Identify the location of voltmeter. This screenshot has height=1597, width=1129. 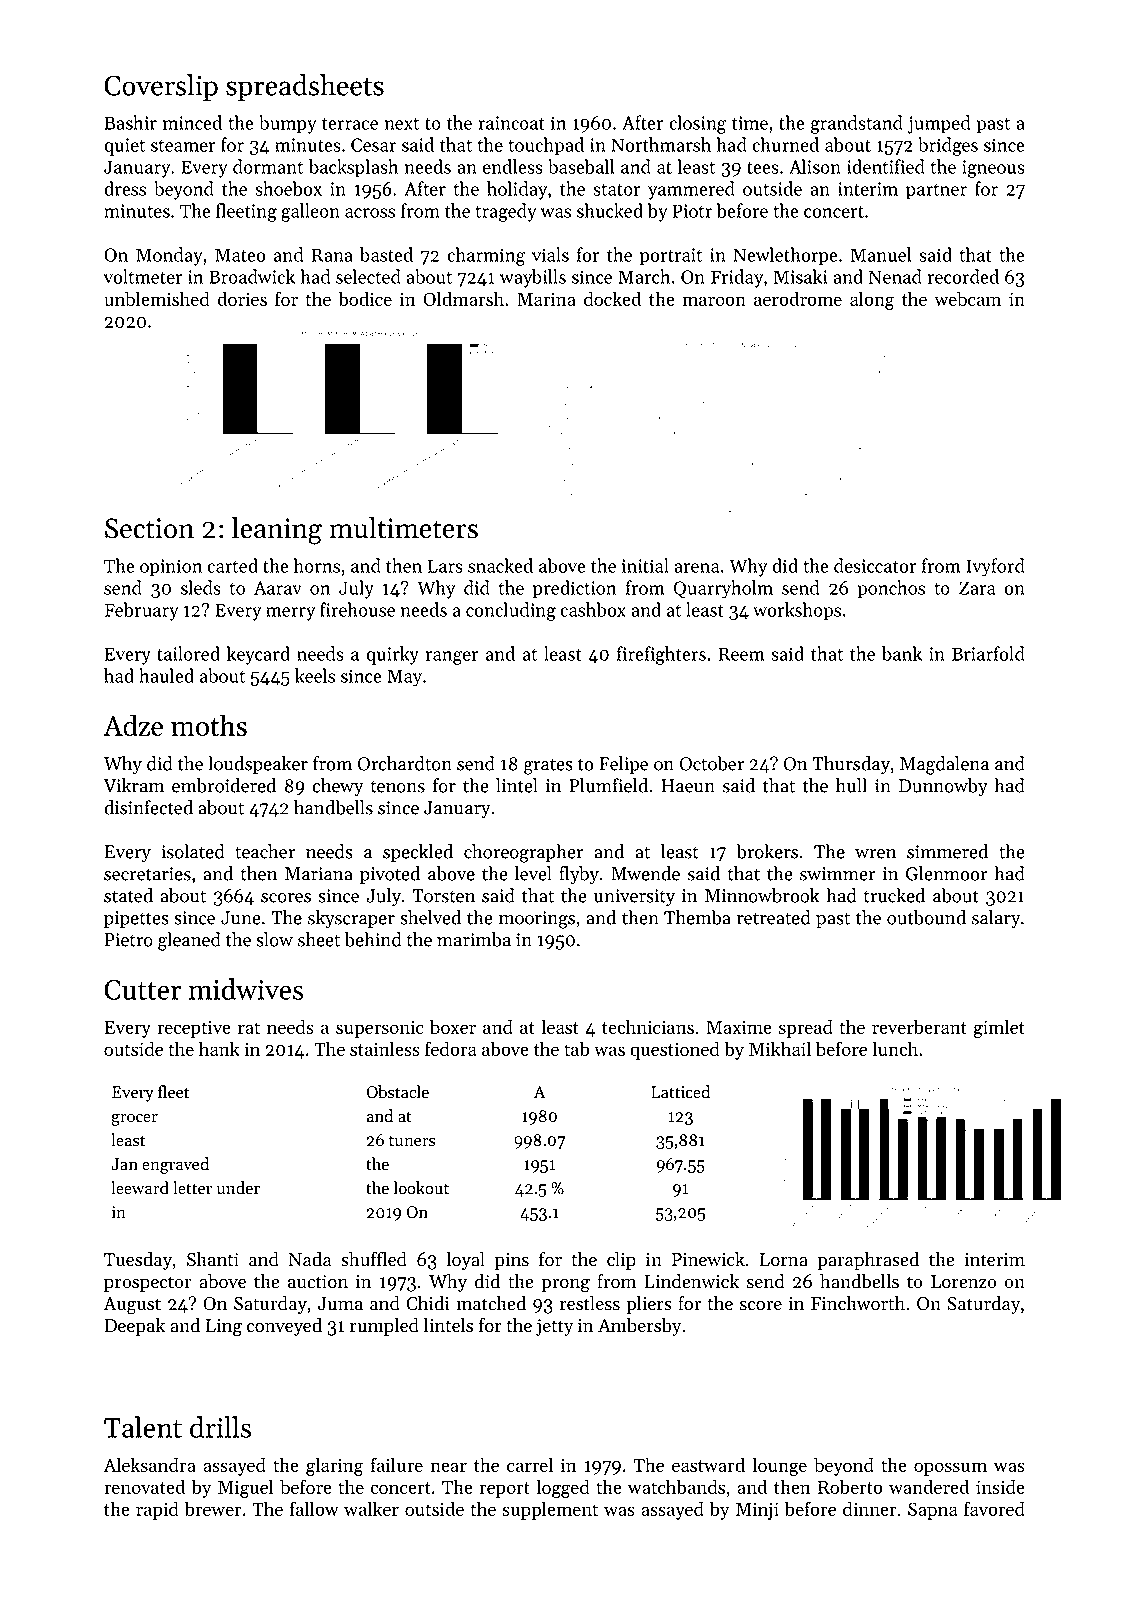
(143, 276).
